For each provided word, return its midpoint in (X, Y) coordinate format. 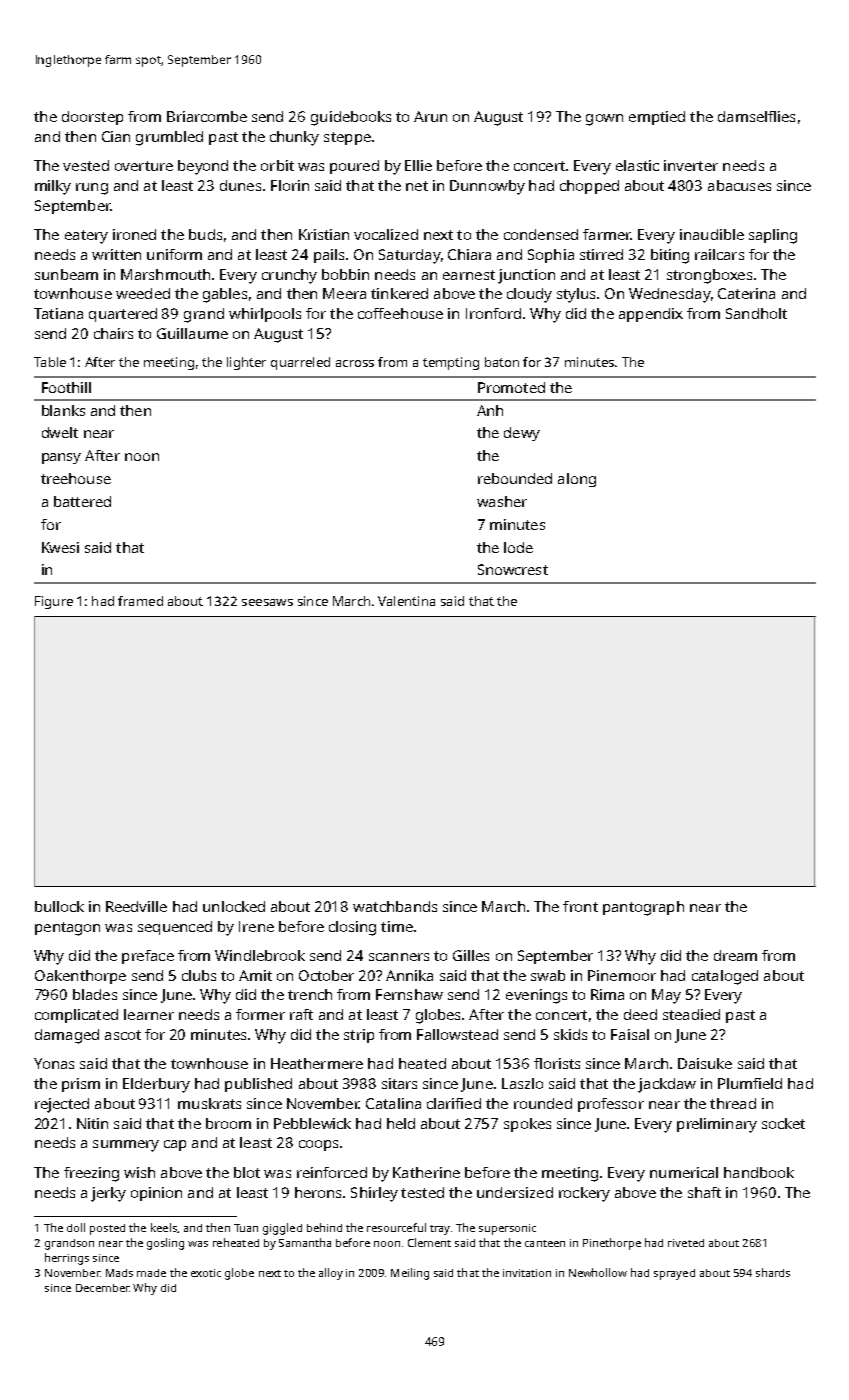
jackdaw (667, 1085)
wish (139, 1172)
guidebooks (351, 118)
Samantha (305, 1242)
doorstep (92, 118)
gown (604, 120)
